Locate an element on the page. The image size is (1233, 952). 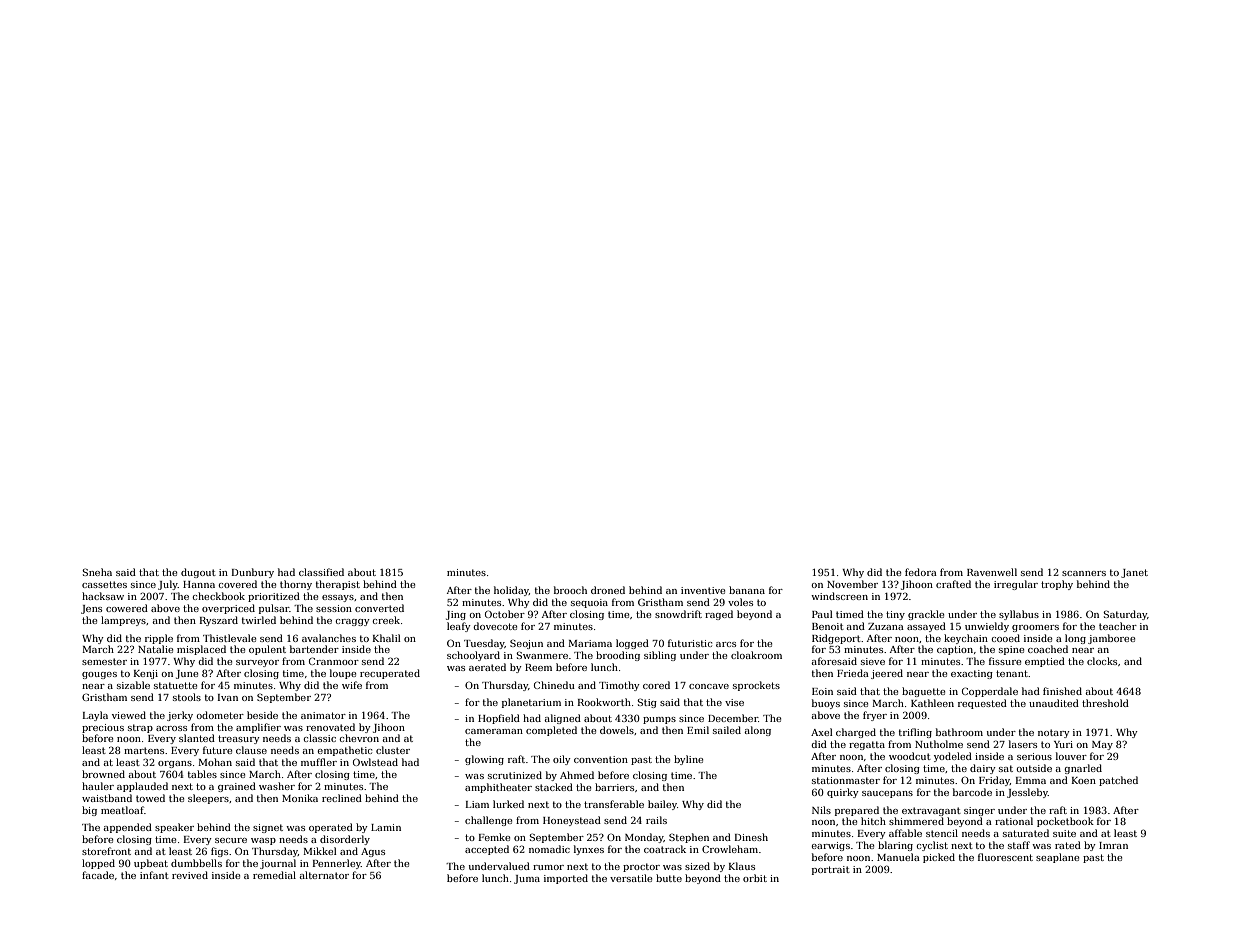
Natalie is located at coordinates (155, 649).
